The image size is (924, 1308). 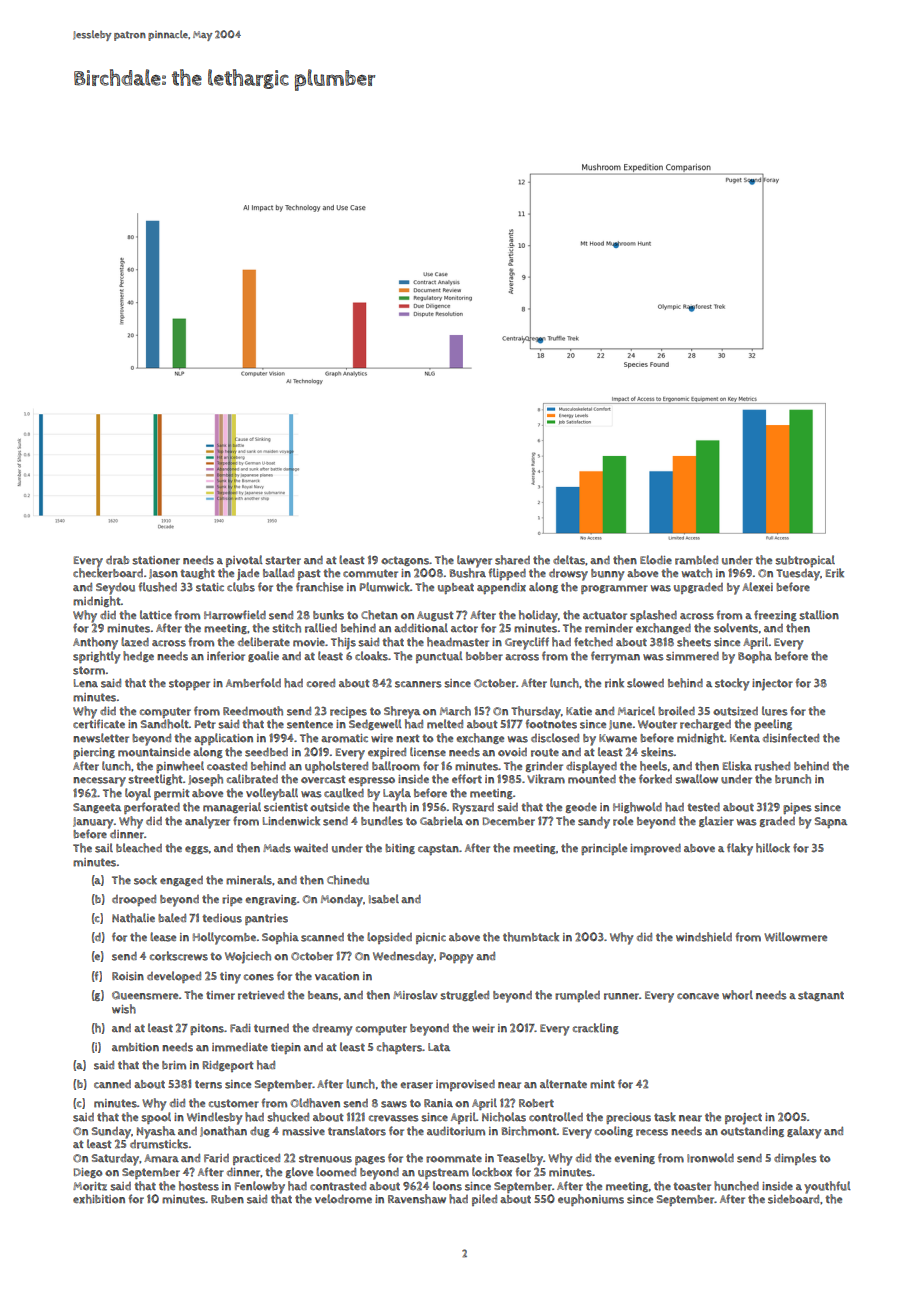 What do you see at coordinates (467, 779) in the screenshot?
I see `effort` at bounding box center [467, 779].
